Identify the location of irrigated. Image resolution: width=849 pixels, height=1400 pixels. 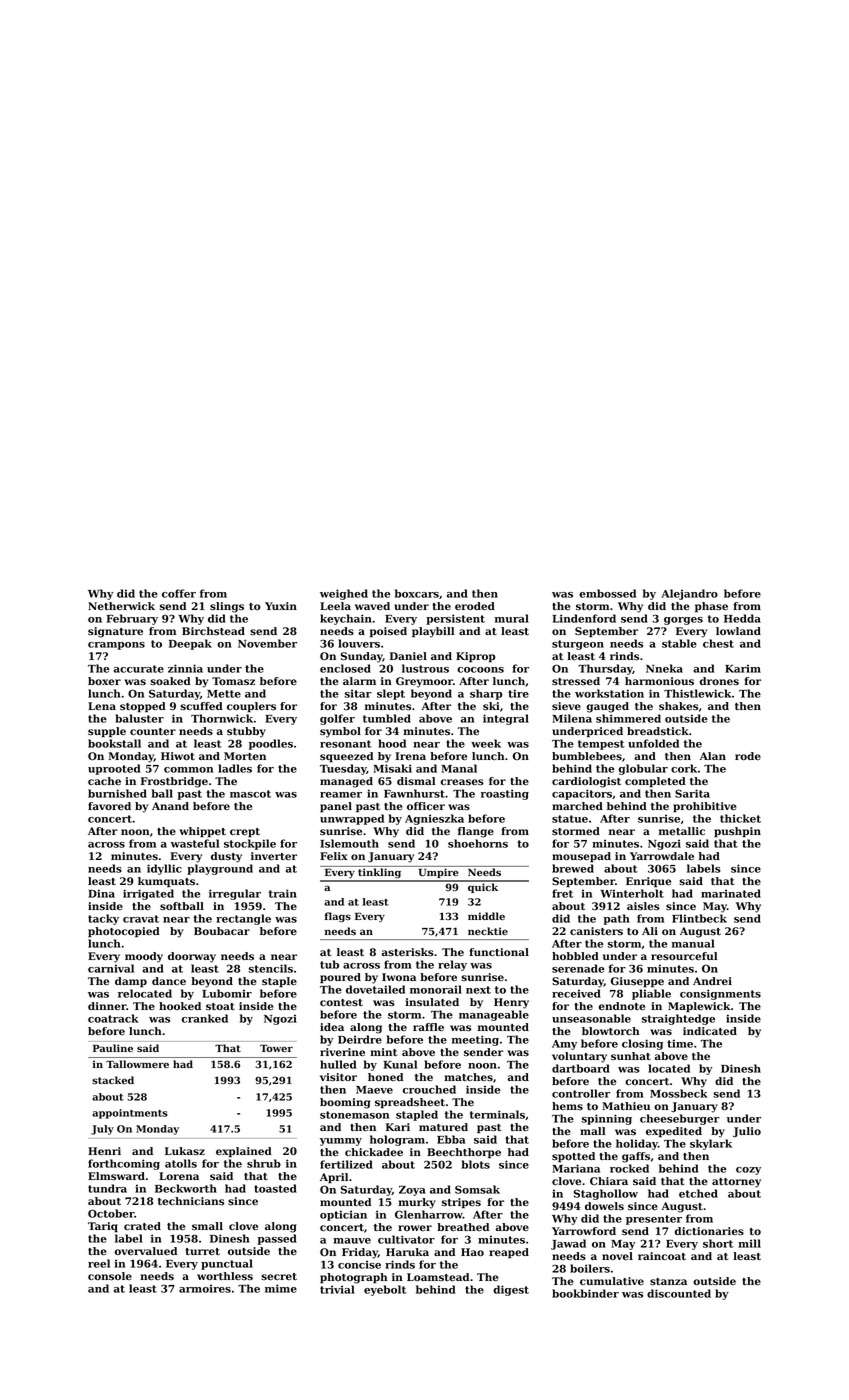
(148, 894).
